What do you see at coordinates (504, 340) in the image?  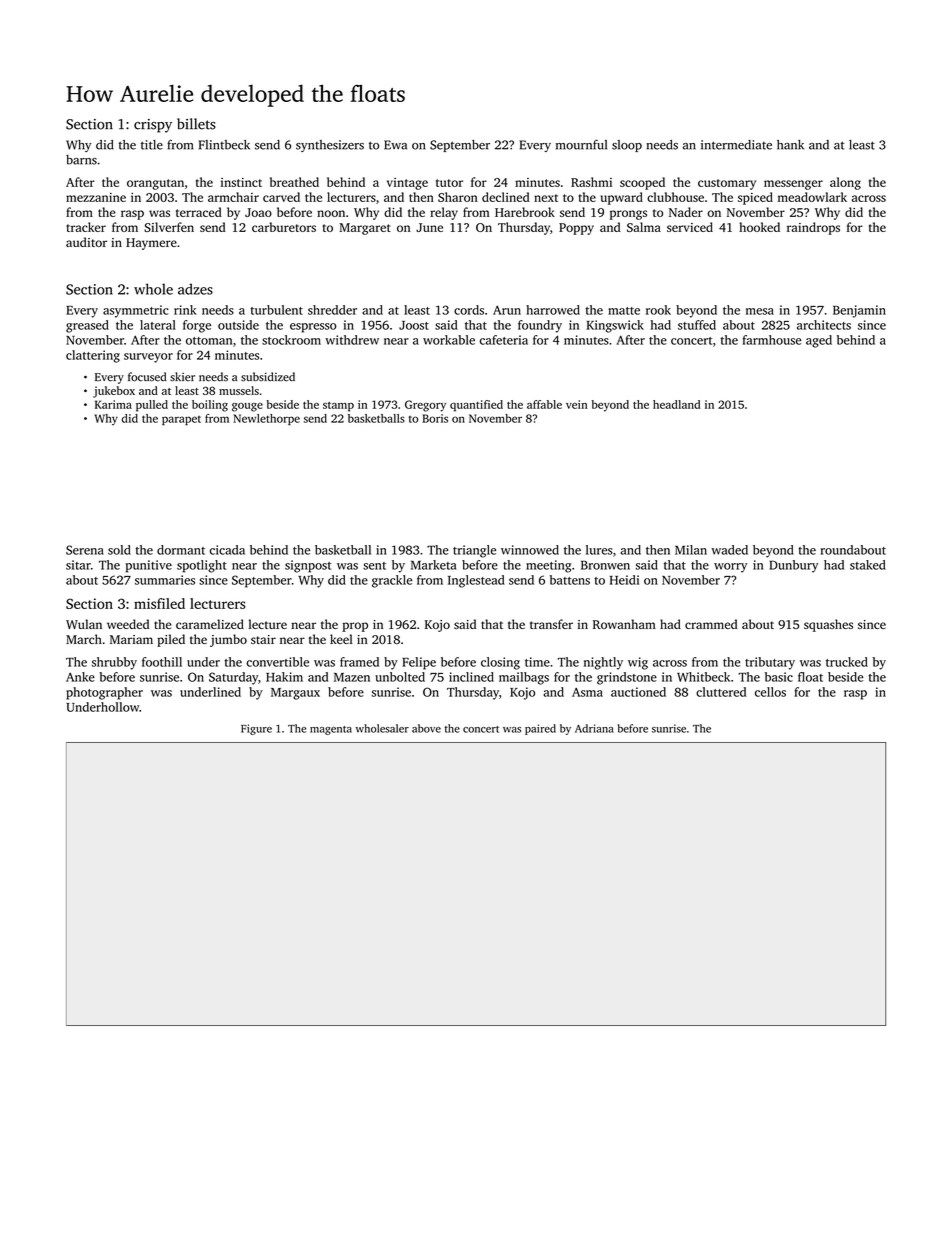 I see `cafeteria` at bounding box center [504, 340].
